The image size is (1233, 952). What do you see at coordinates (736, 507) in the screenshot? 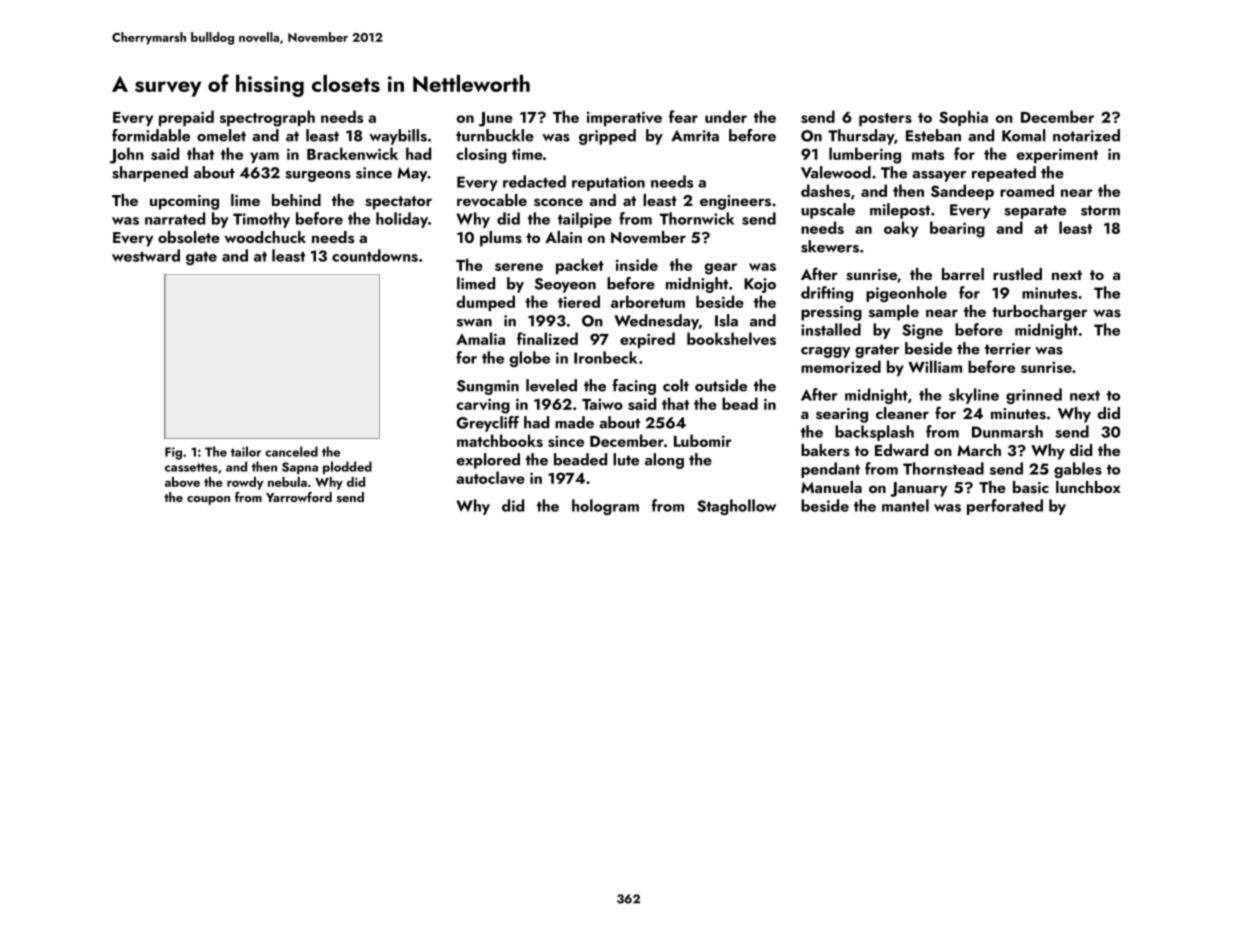
I see `Staghollow` at bounding box center [736, 507].
